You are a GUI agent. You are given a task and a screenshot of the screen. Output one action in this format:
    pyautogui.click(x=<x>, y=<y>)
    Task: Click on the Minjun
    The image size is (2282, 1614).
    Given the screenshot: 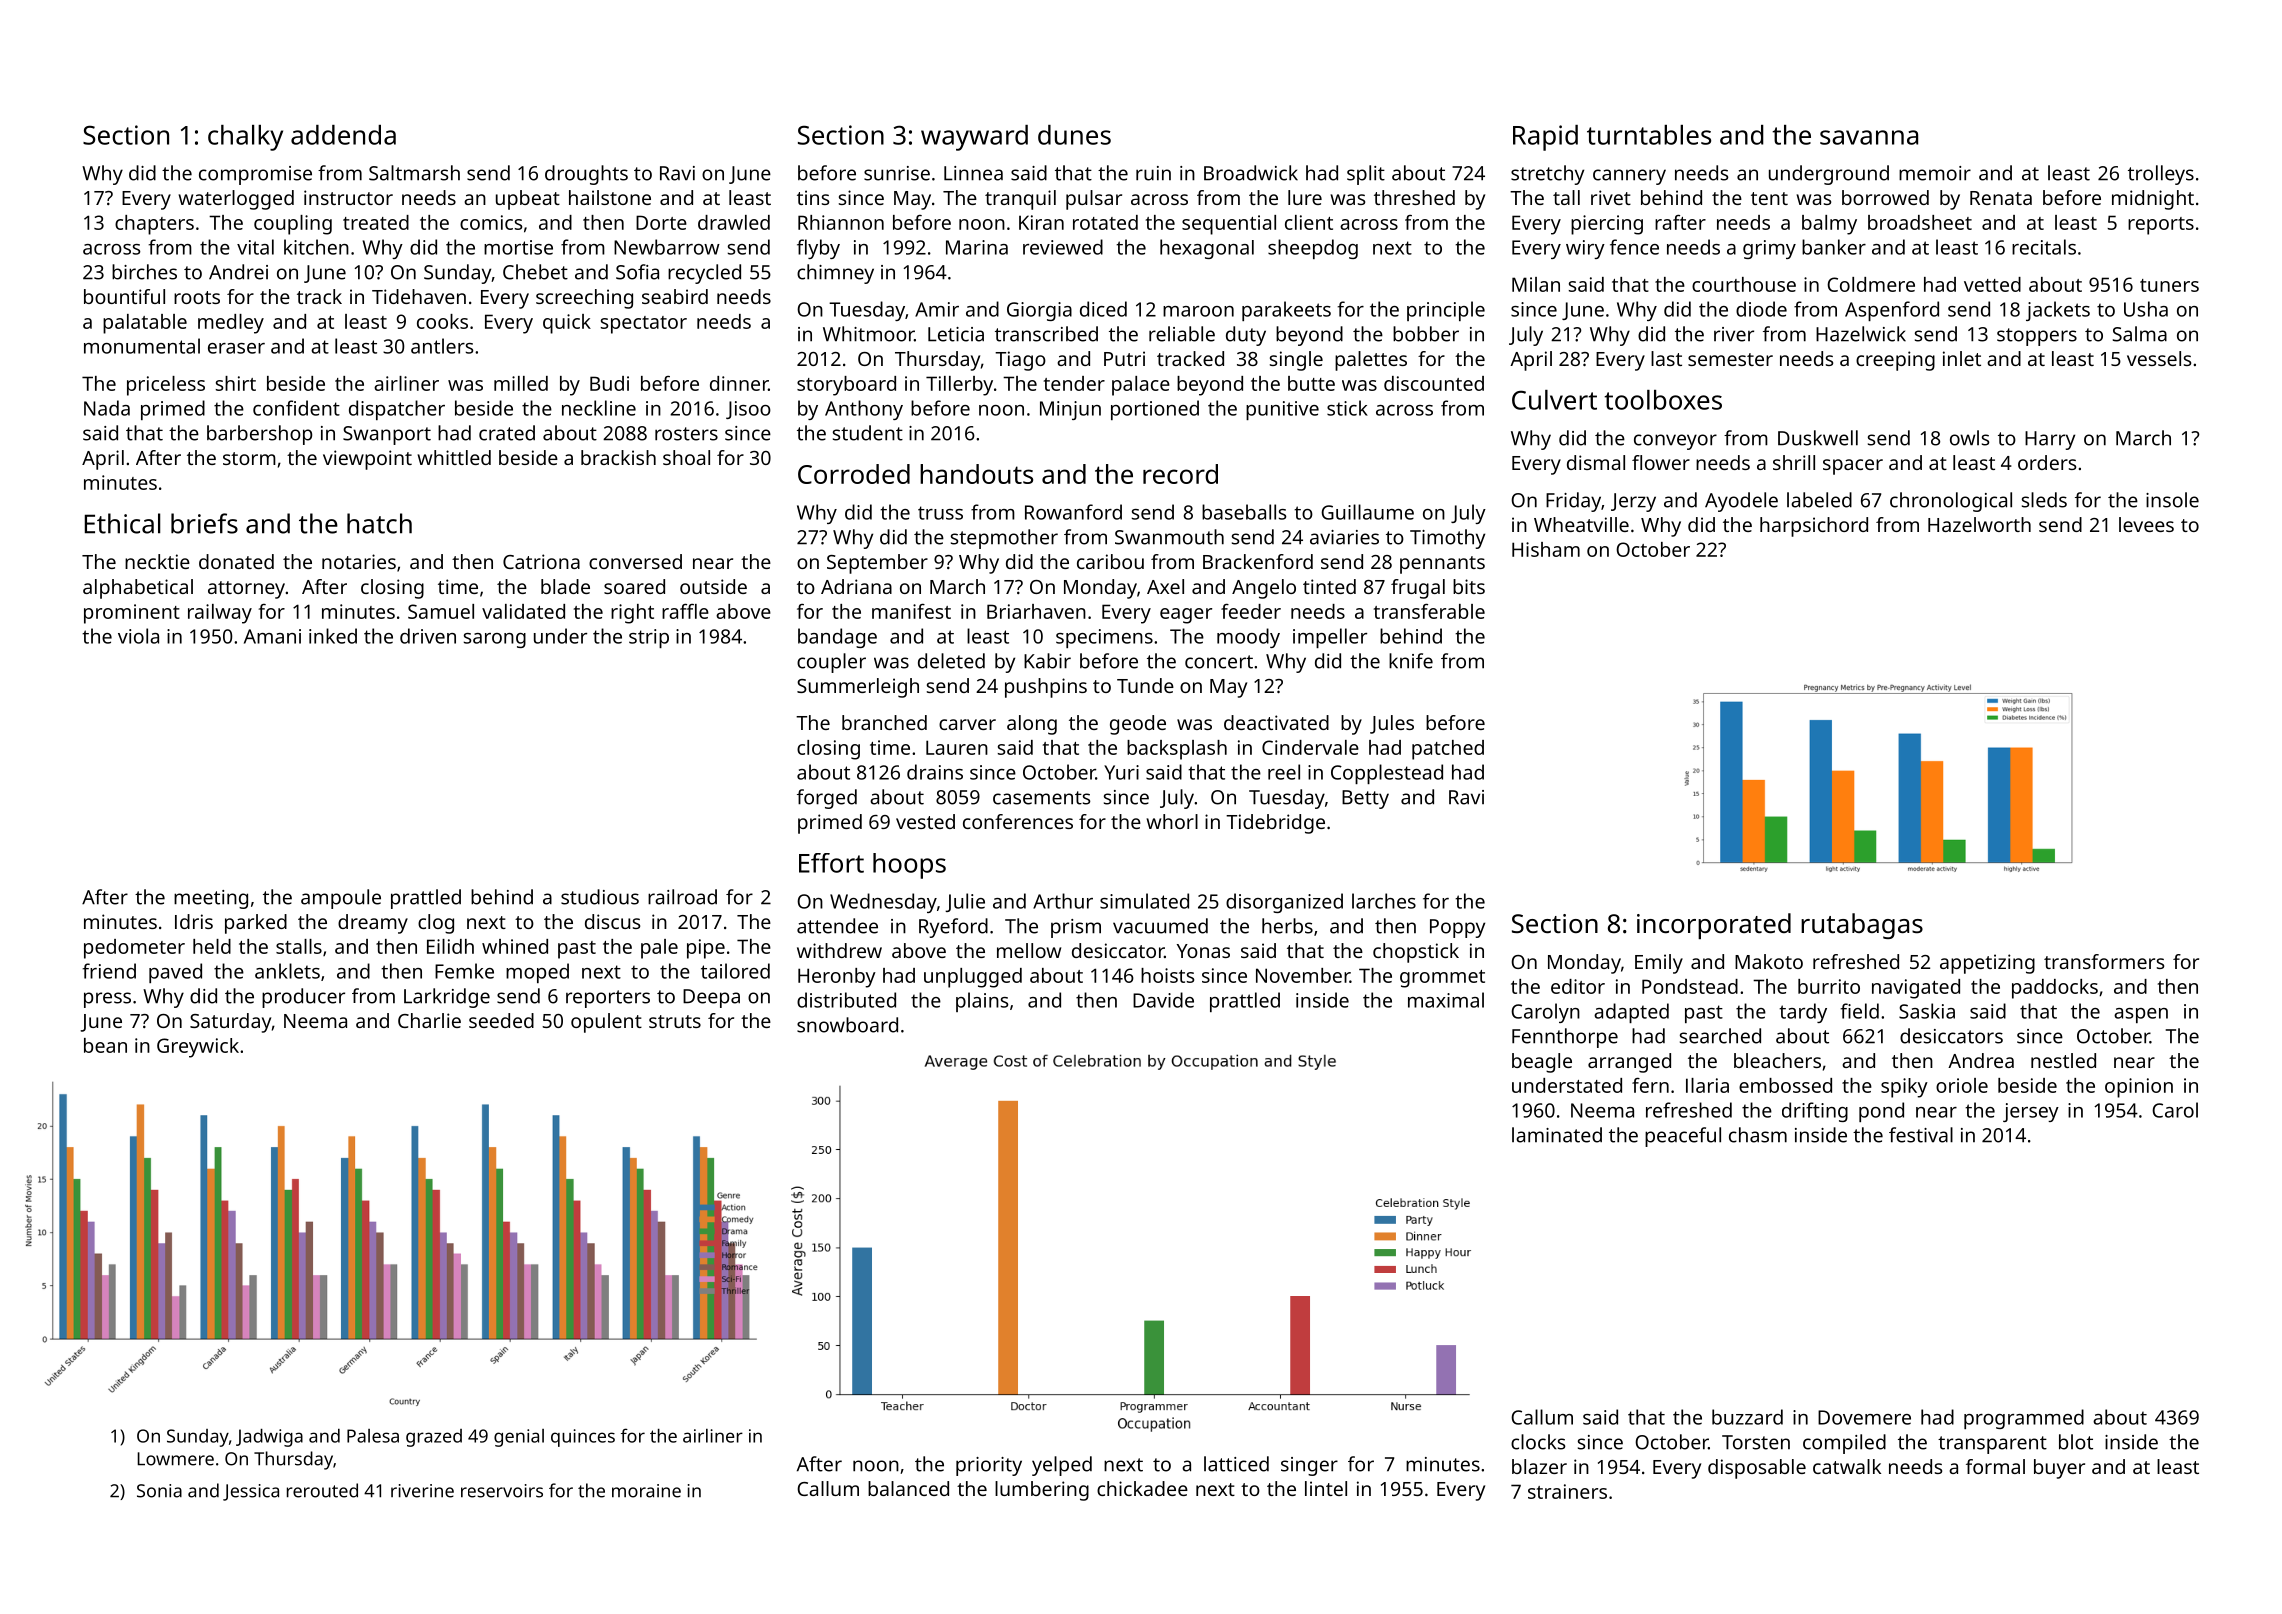 What is the action you would take?
    pyautogui.click(x=1070, y=410)
